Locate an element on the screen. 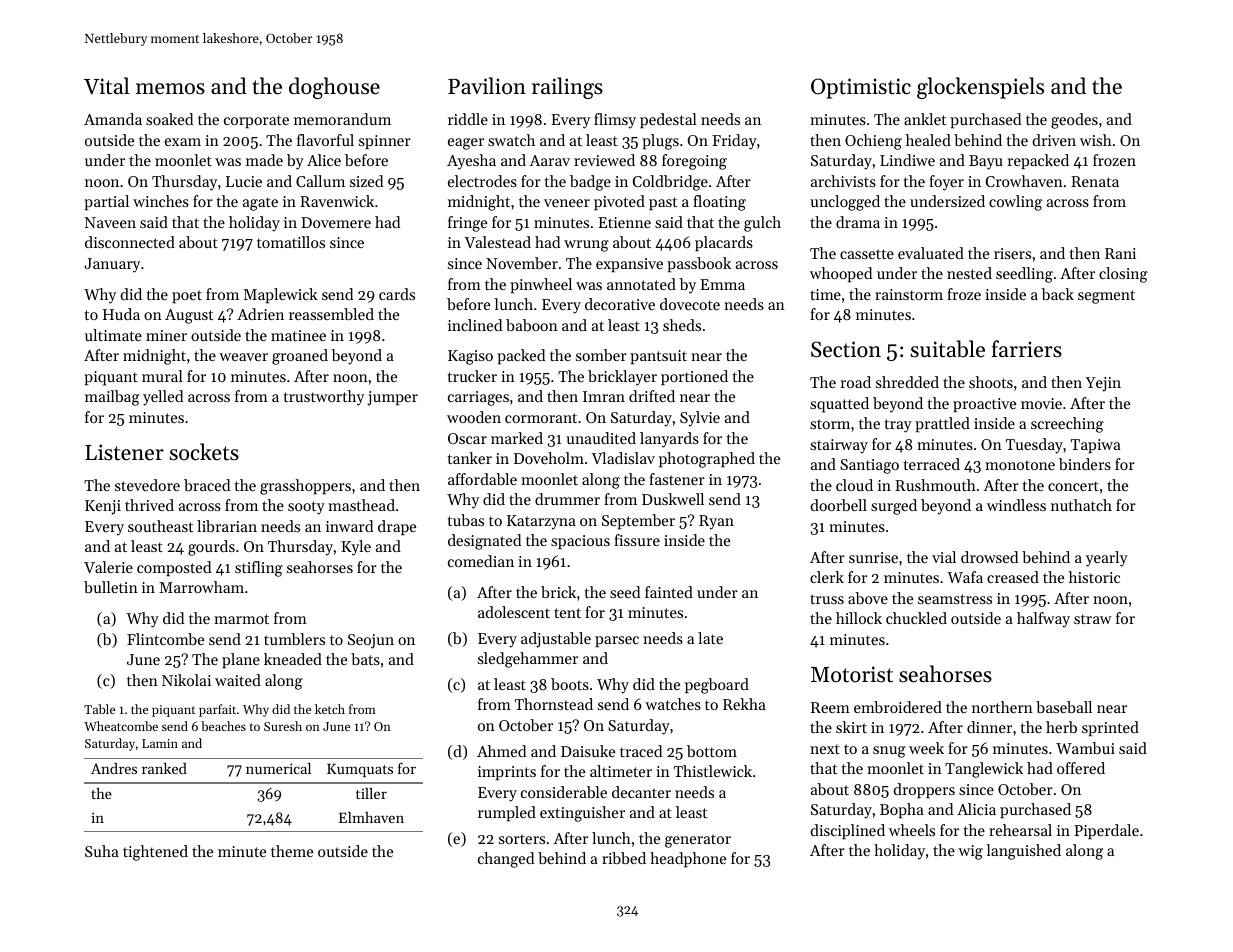 The image size is (1233, 952). Pavilion is located at coordinates (487, 86).
